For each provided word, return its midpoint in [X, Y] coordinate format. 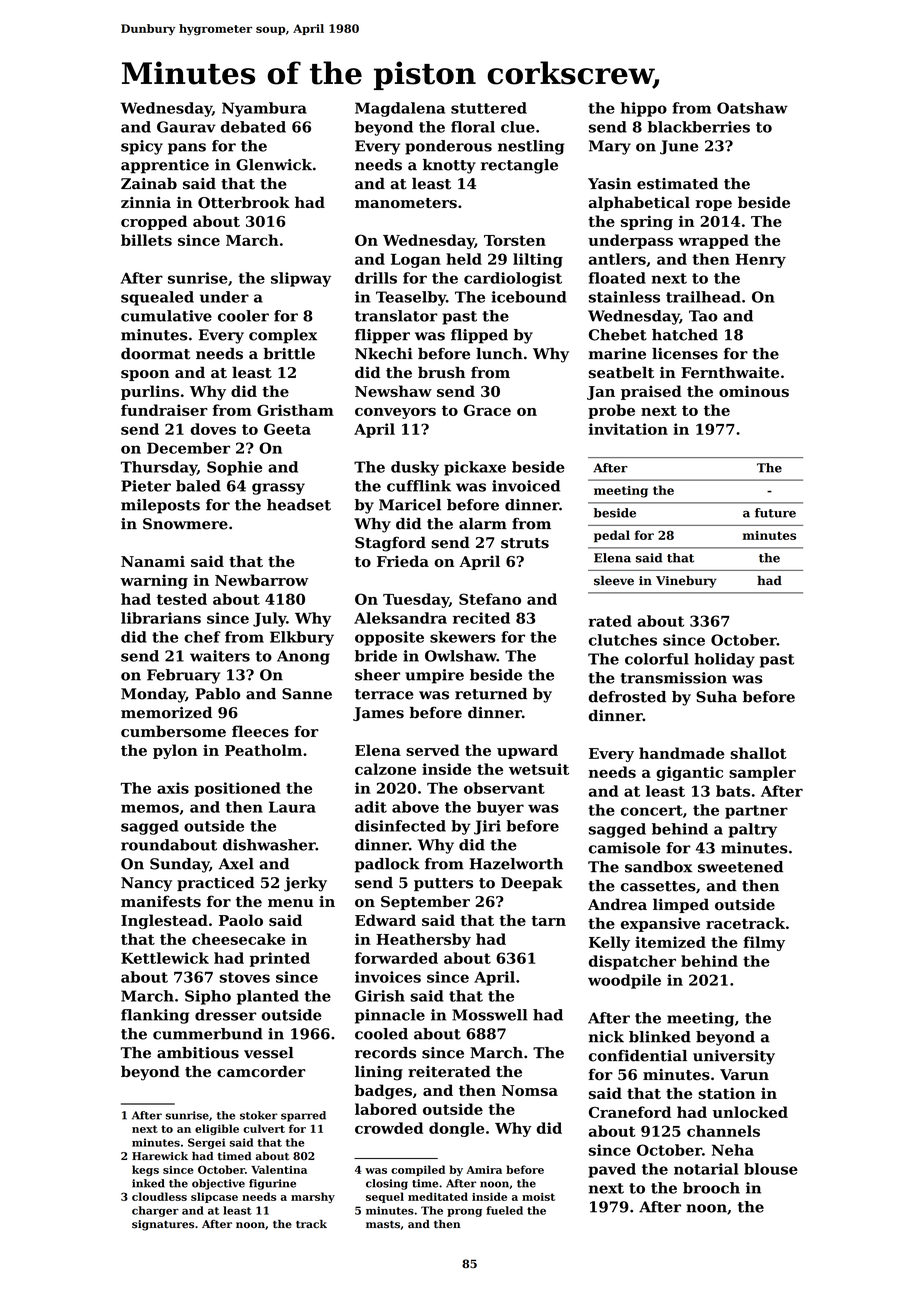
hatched [685, 335]
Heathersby [423, 940]
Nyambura [264, 109]
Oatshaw [752, 108]
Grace [487, 410]
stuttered [489, 108]
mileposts [160, 506]
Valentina [279, 1169]
